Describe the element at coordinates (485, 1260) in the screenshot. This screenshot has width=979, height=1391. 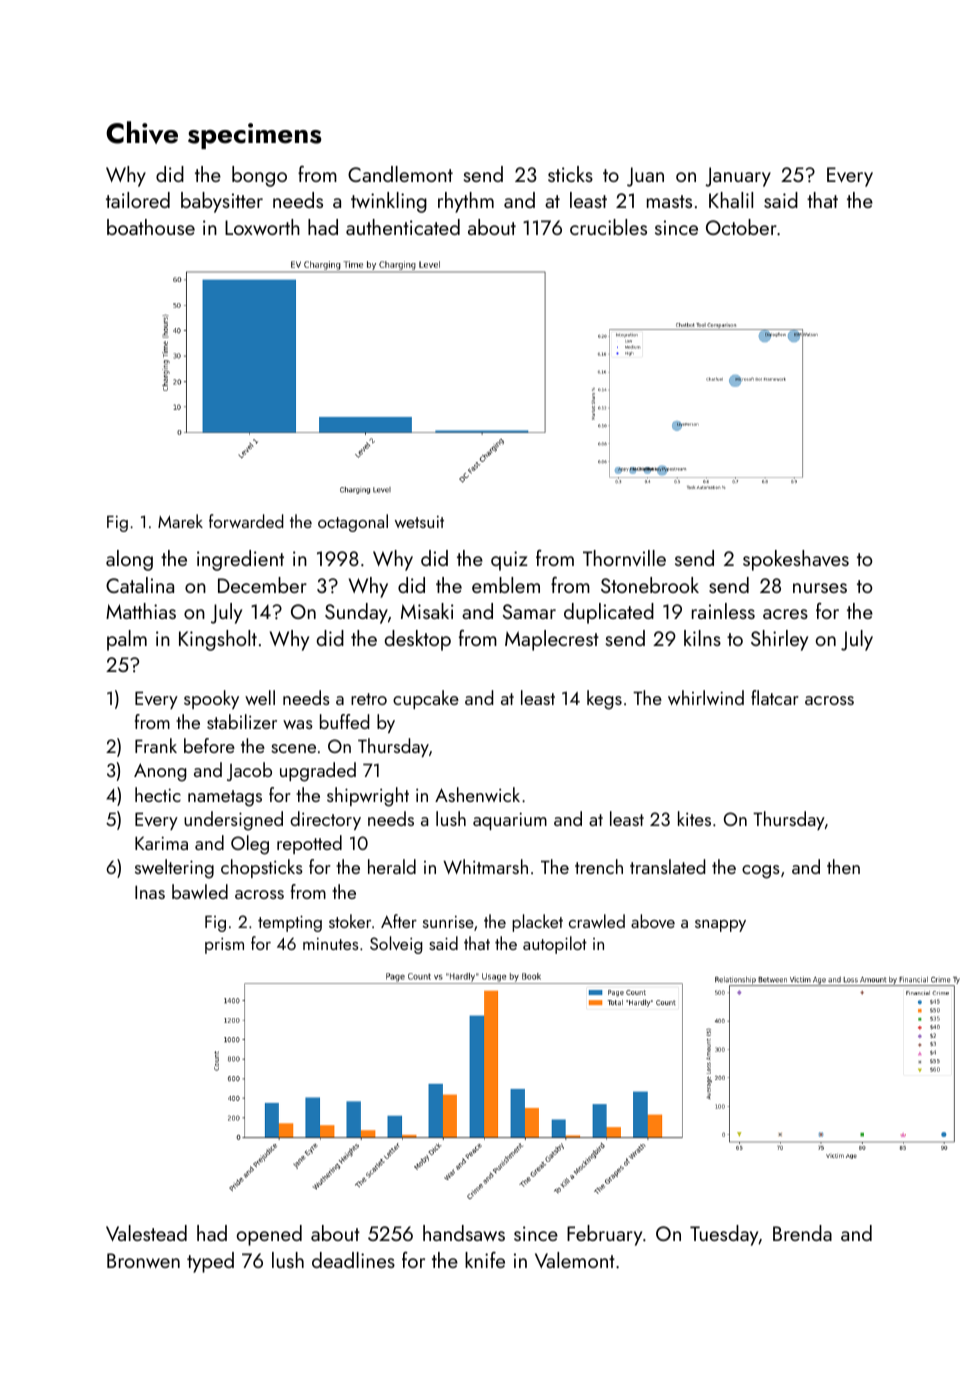
I see `knife` at that location.
